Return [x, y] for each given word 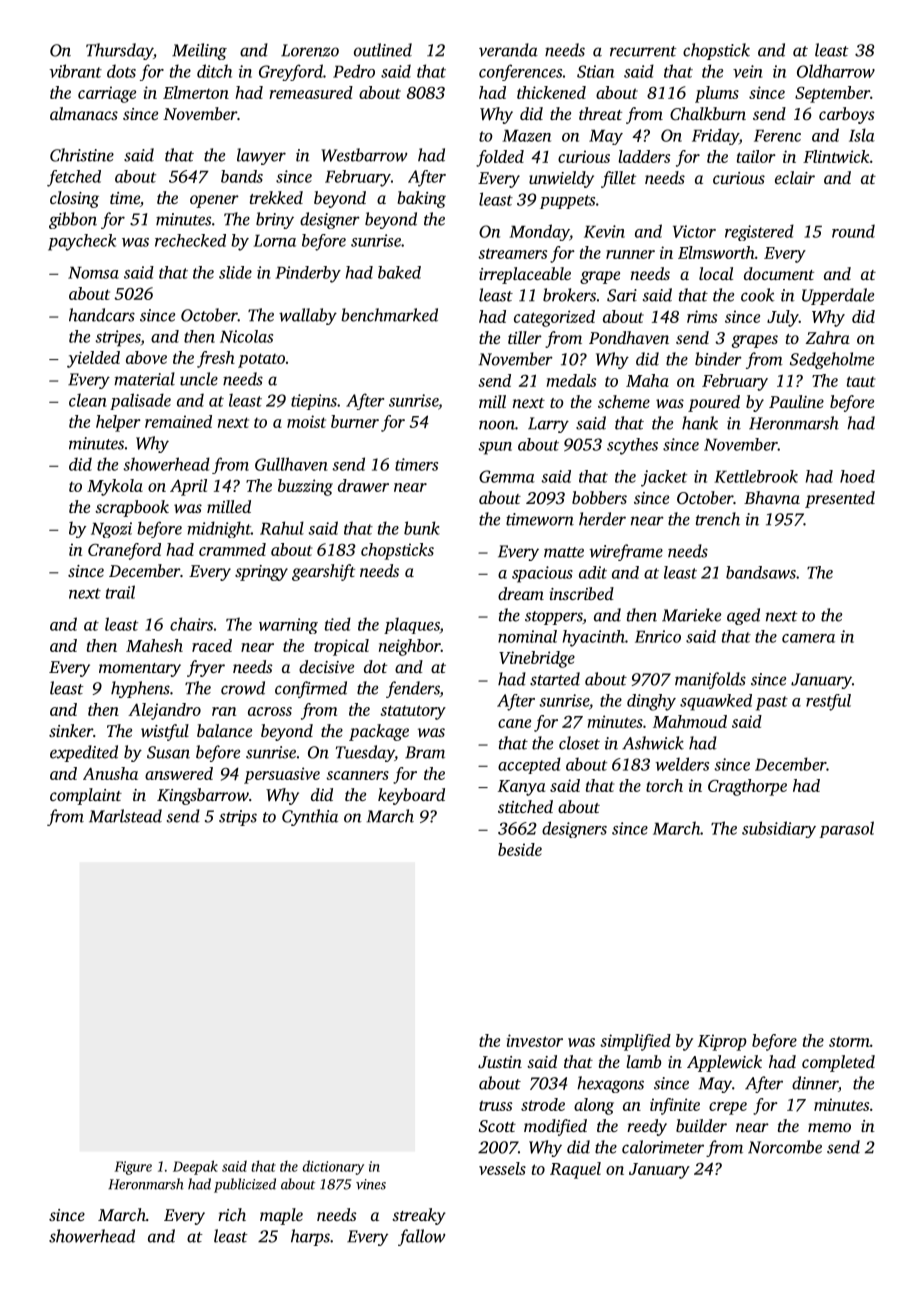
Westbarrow [364, 155]
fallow [422, 1237]
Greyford [291, 72]
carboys [847, 115]
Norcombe [785, 1147]
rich [232, 1214]
